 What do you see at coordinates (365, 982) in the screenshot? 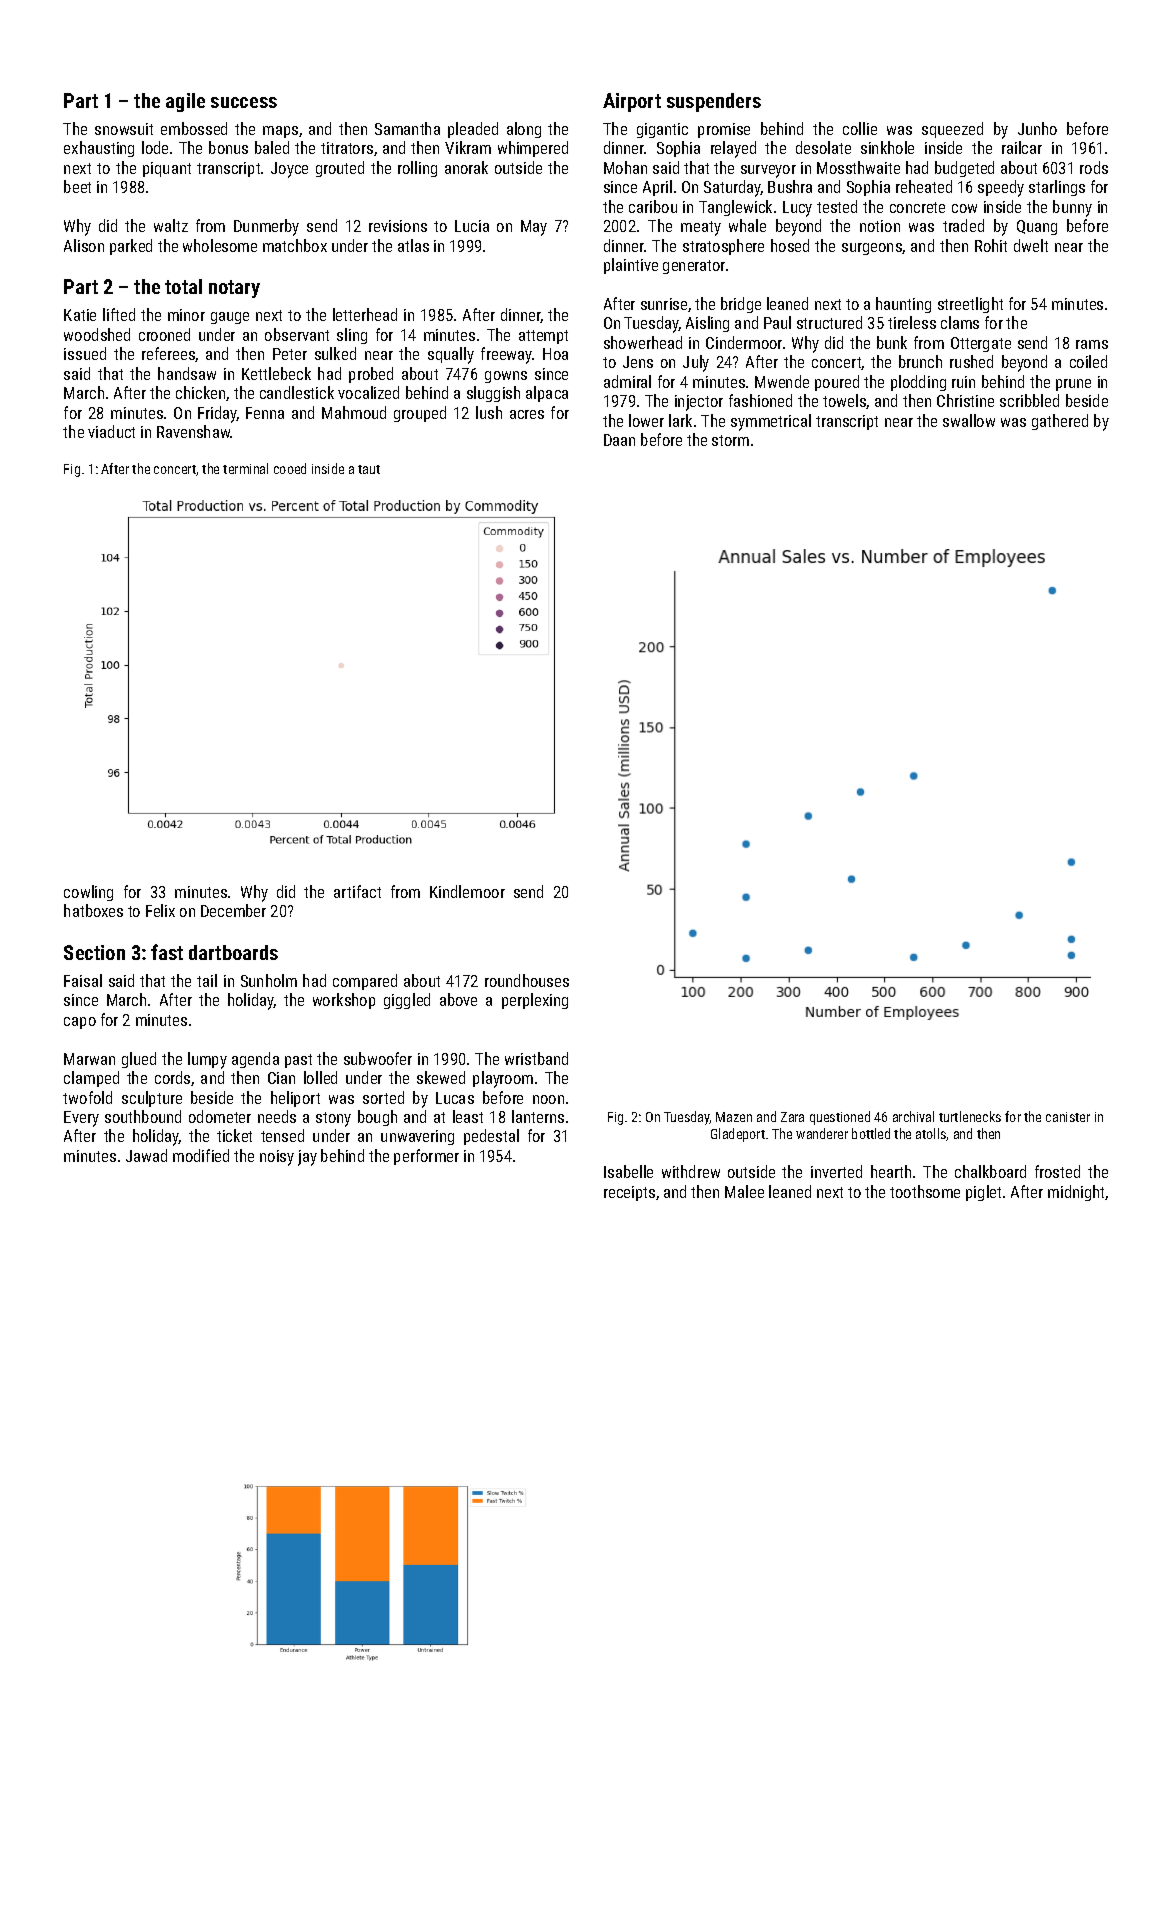
I see `compared` at bounding box center [365, 982].
